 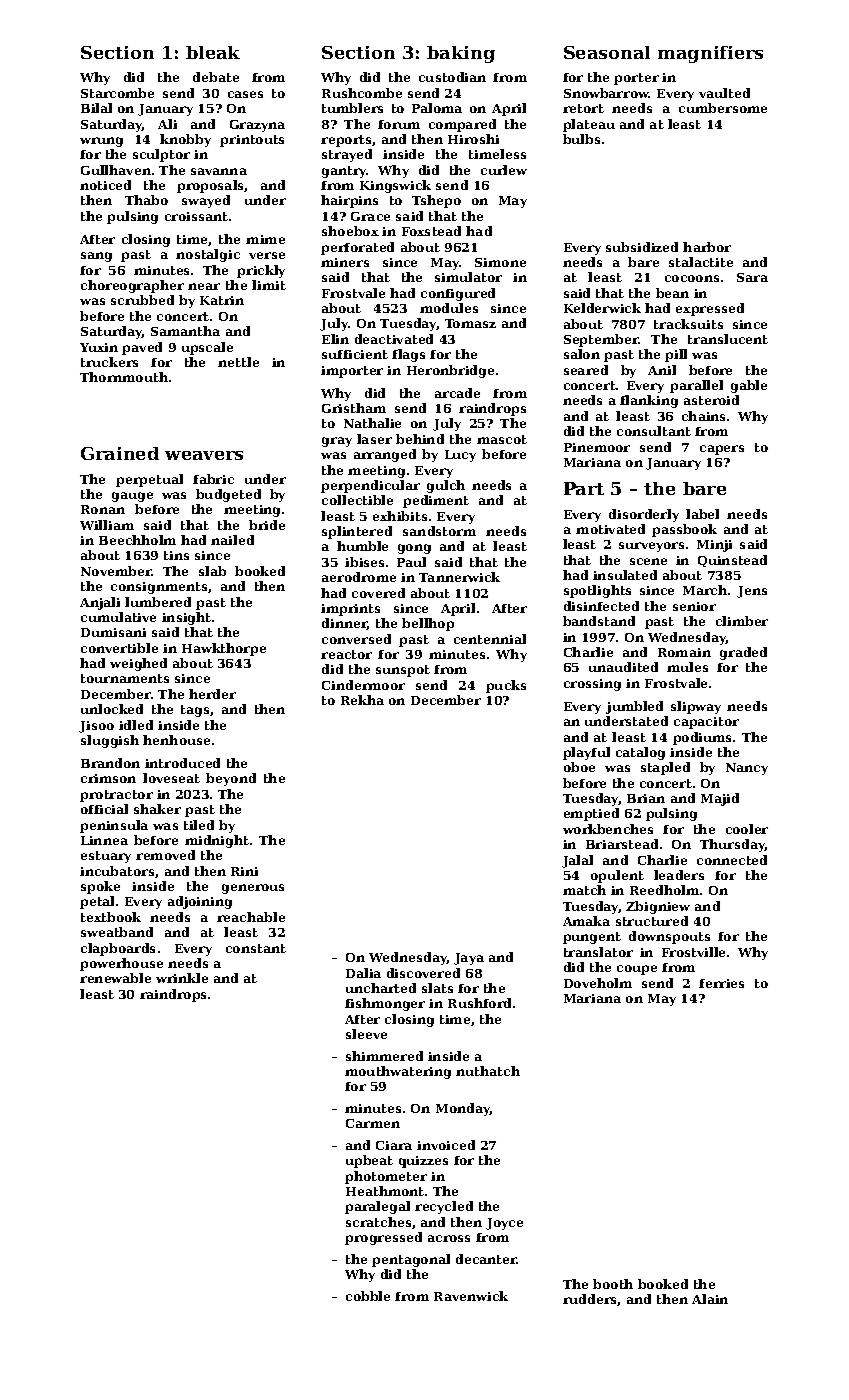 I want to click on behind, so click(x=420, y=439).
